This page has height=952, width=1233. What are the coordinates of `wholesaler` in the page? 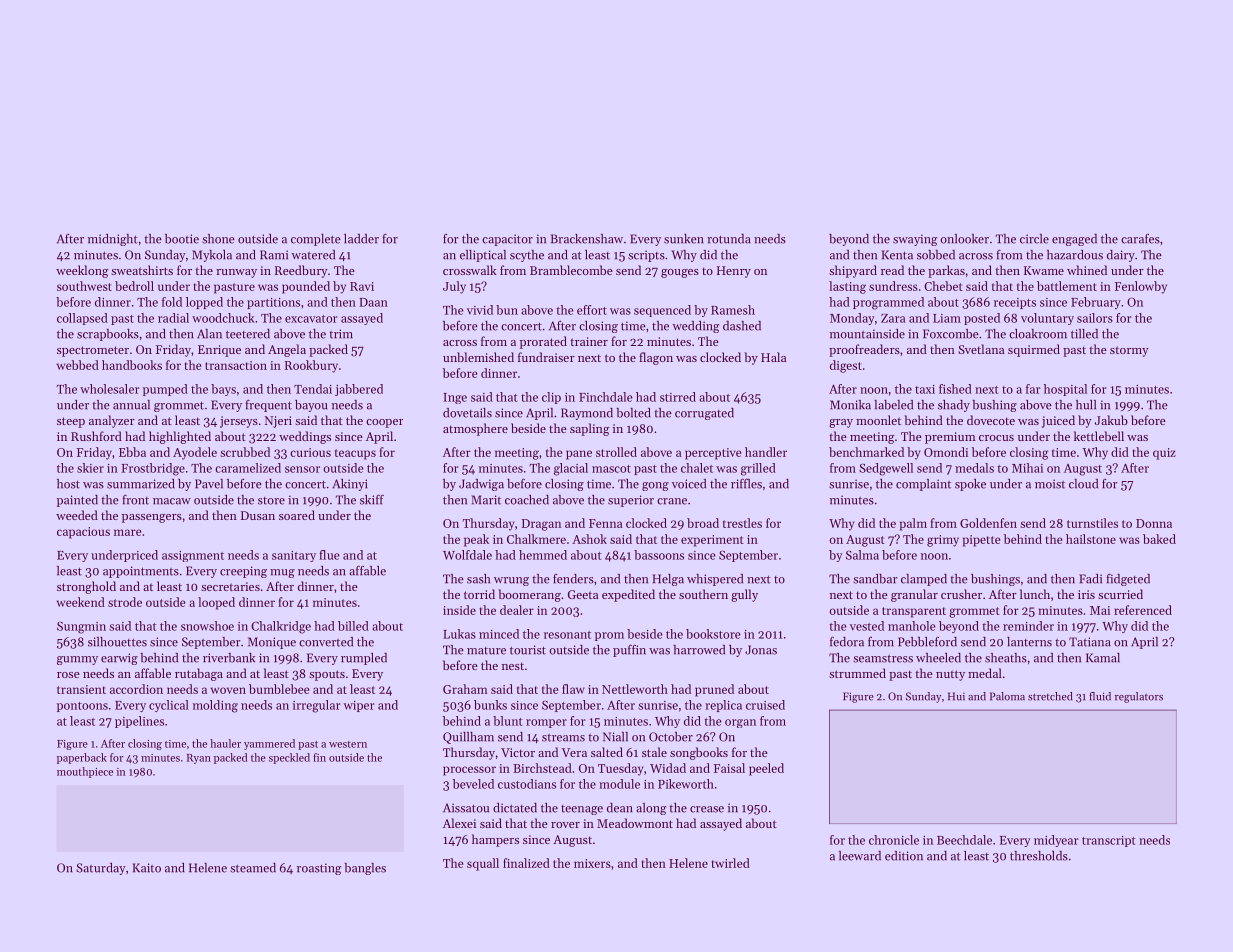 It's located at (110, 389).
